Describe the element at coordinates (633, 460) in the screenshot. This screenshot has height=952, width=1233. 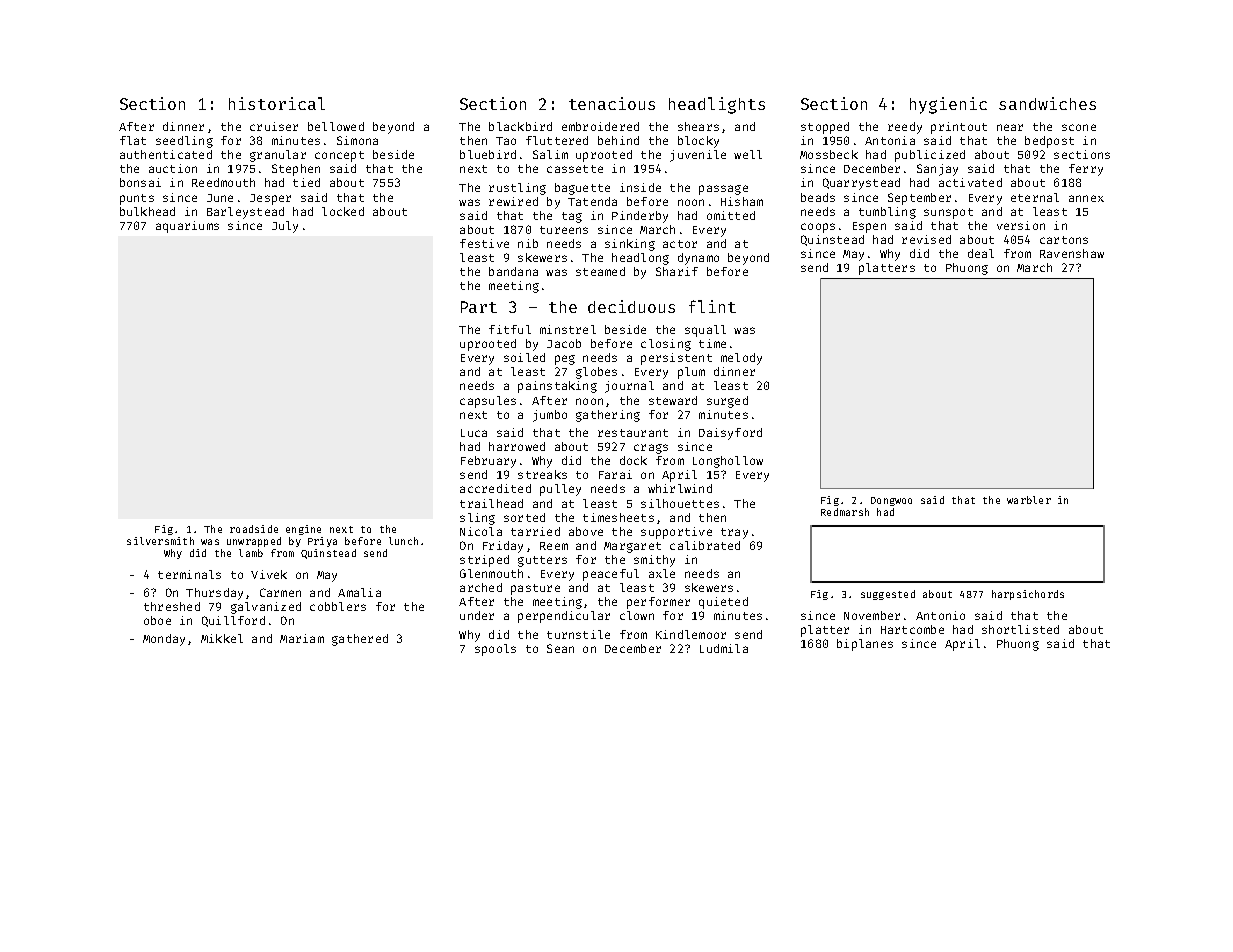
I see `dock` at that location.
